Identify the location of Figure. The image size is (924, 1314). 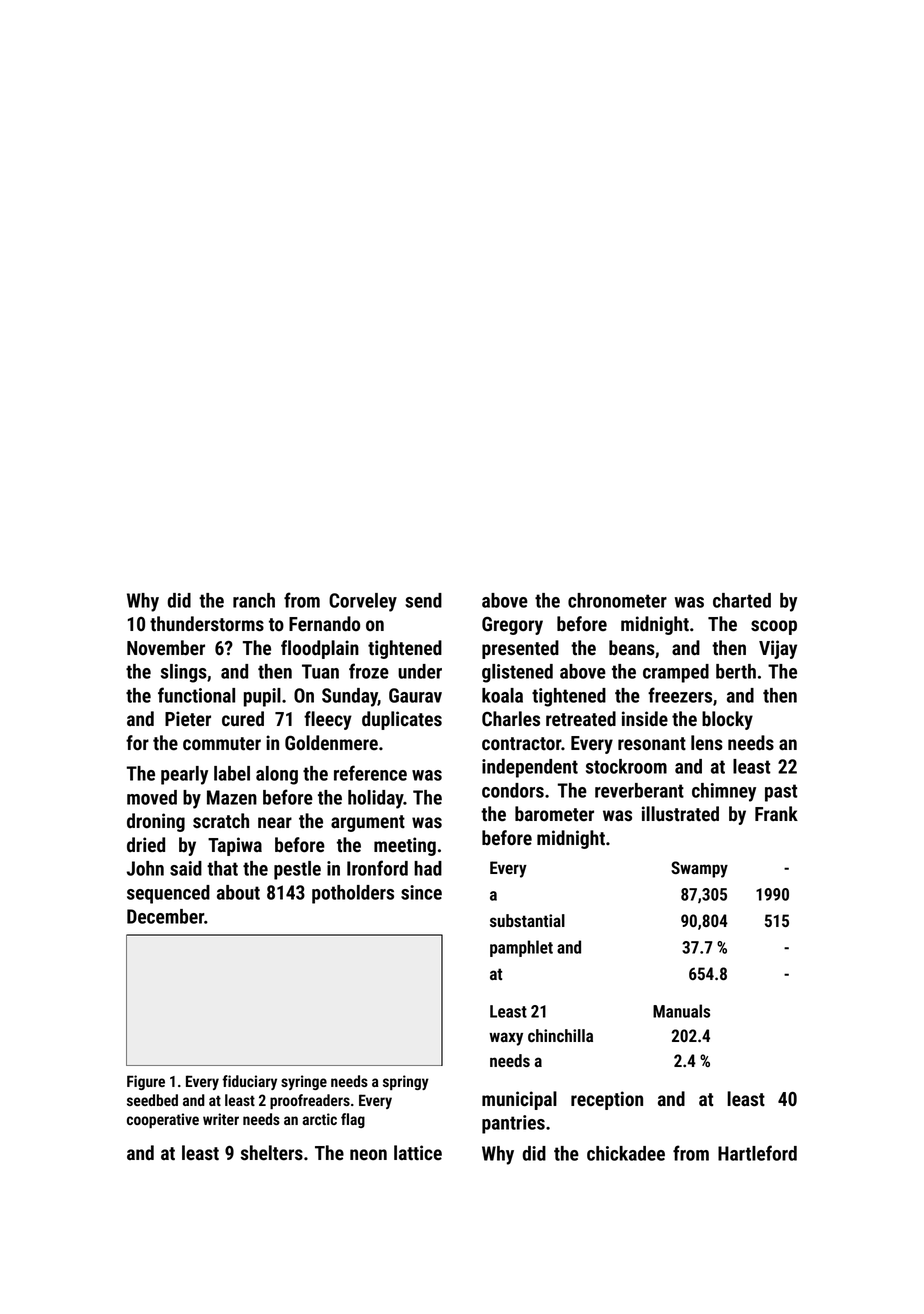
(146, 1082).
